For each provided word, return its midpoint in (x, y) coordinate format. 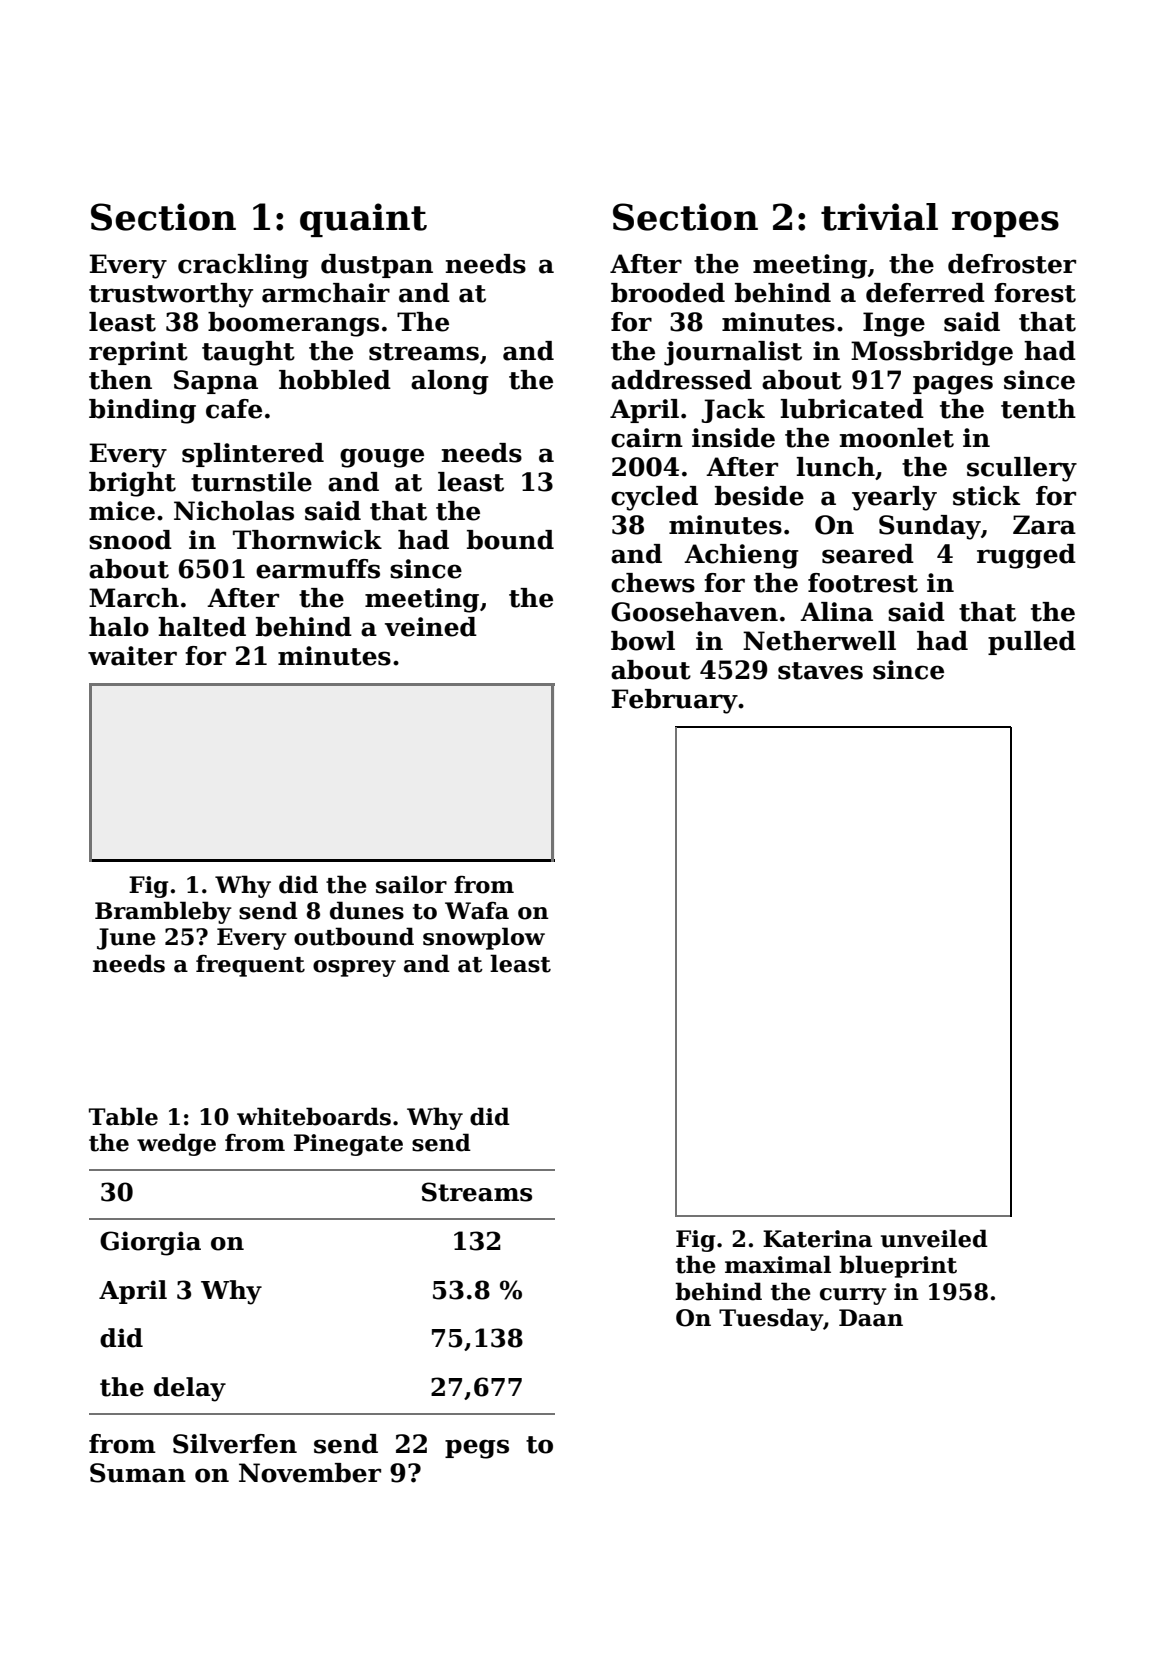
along (450, 382)
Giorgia (150, 1243)
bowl (643, 641)
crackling (243, 266)
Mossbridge (932, 353)
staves (820, 671)
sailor (411, 884)
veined (431, 627)
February (674, 701)
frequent (250, 966)
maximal (778, 1264)
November (310, 1473)
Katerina (817, 1239)
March (134, 598)
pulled (1032, 643)
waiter (132, 656)
